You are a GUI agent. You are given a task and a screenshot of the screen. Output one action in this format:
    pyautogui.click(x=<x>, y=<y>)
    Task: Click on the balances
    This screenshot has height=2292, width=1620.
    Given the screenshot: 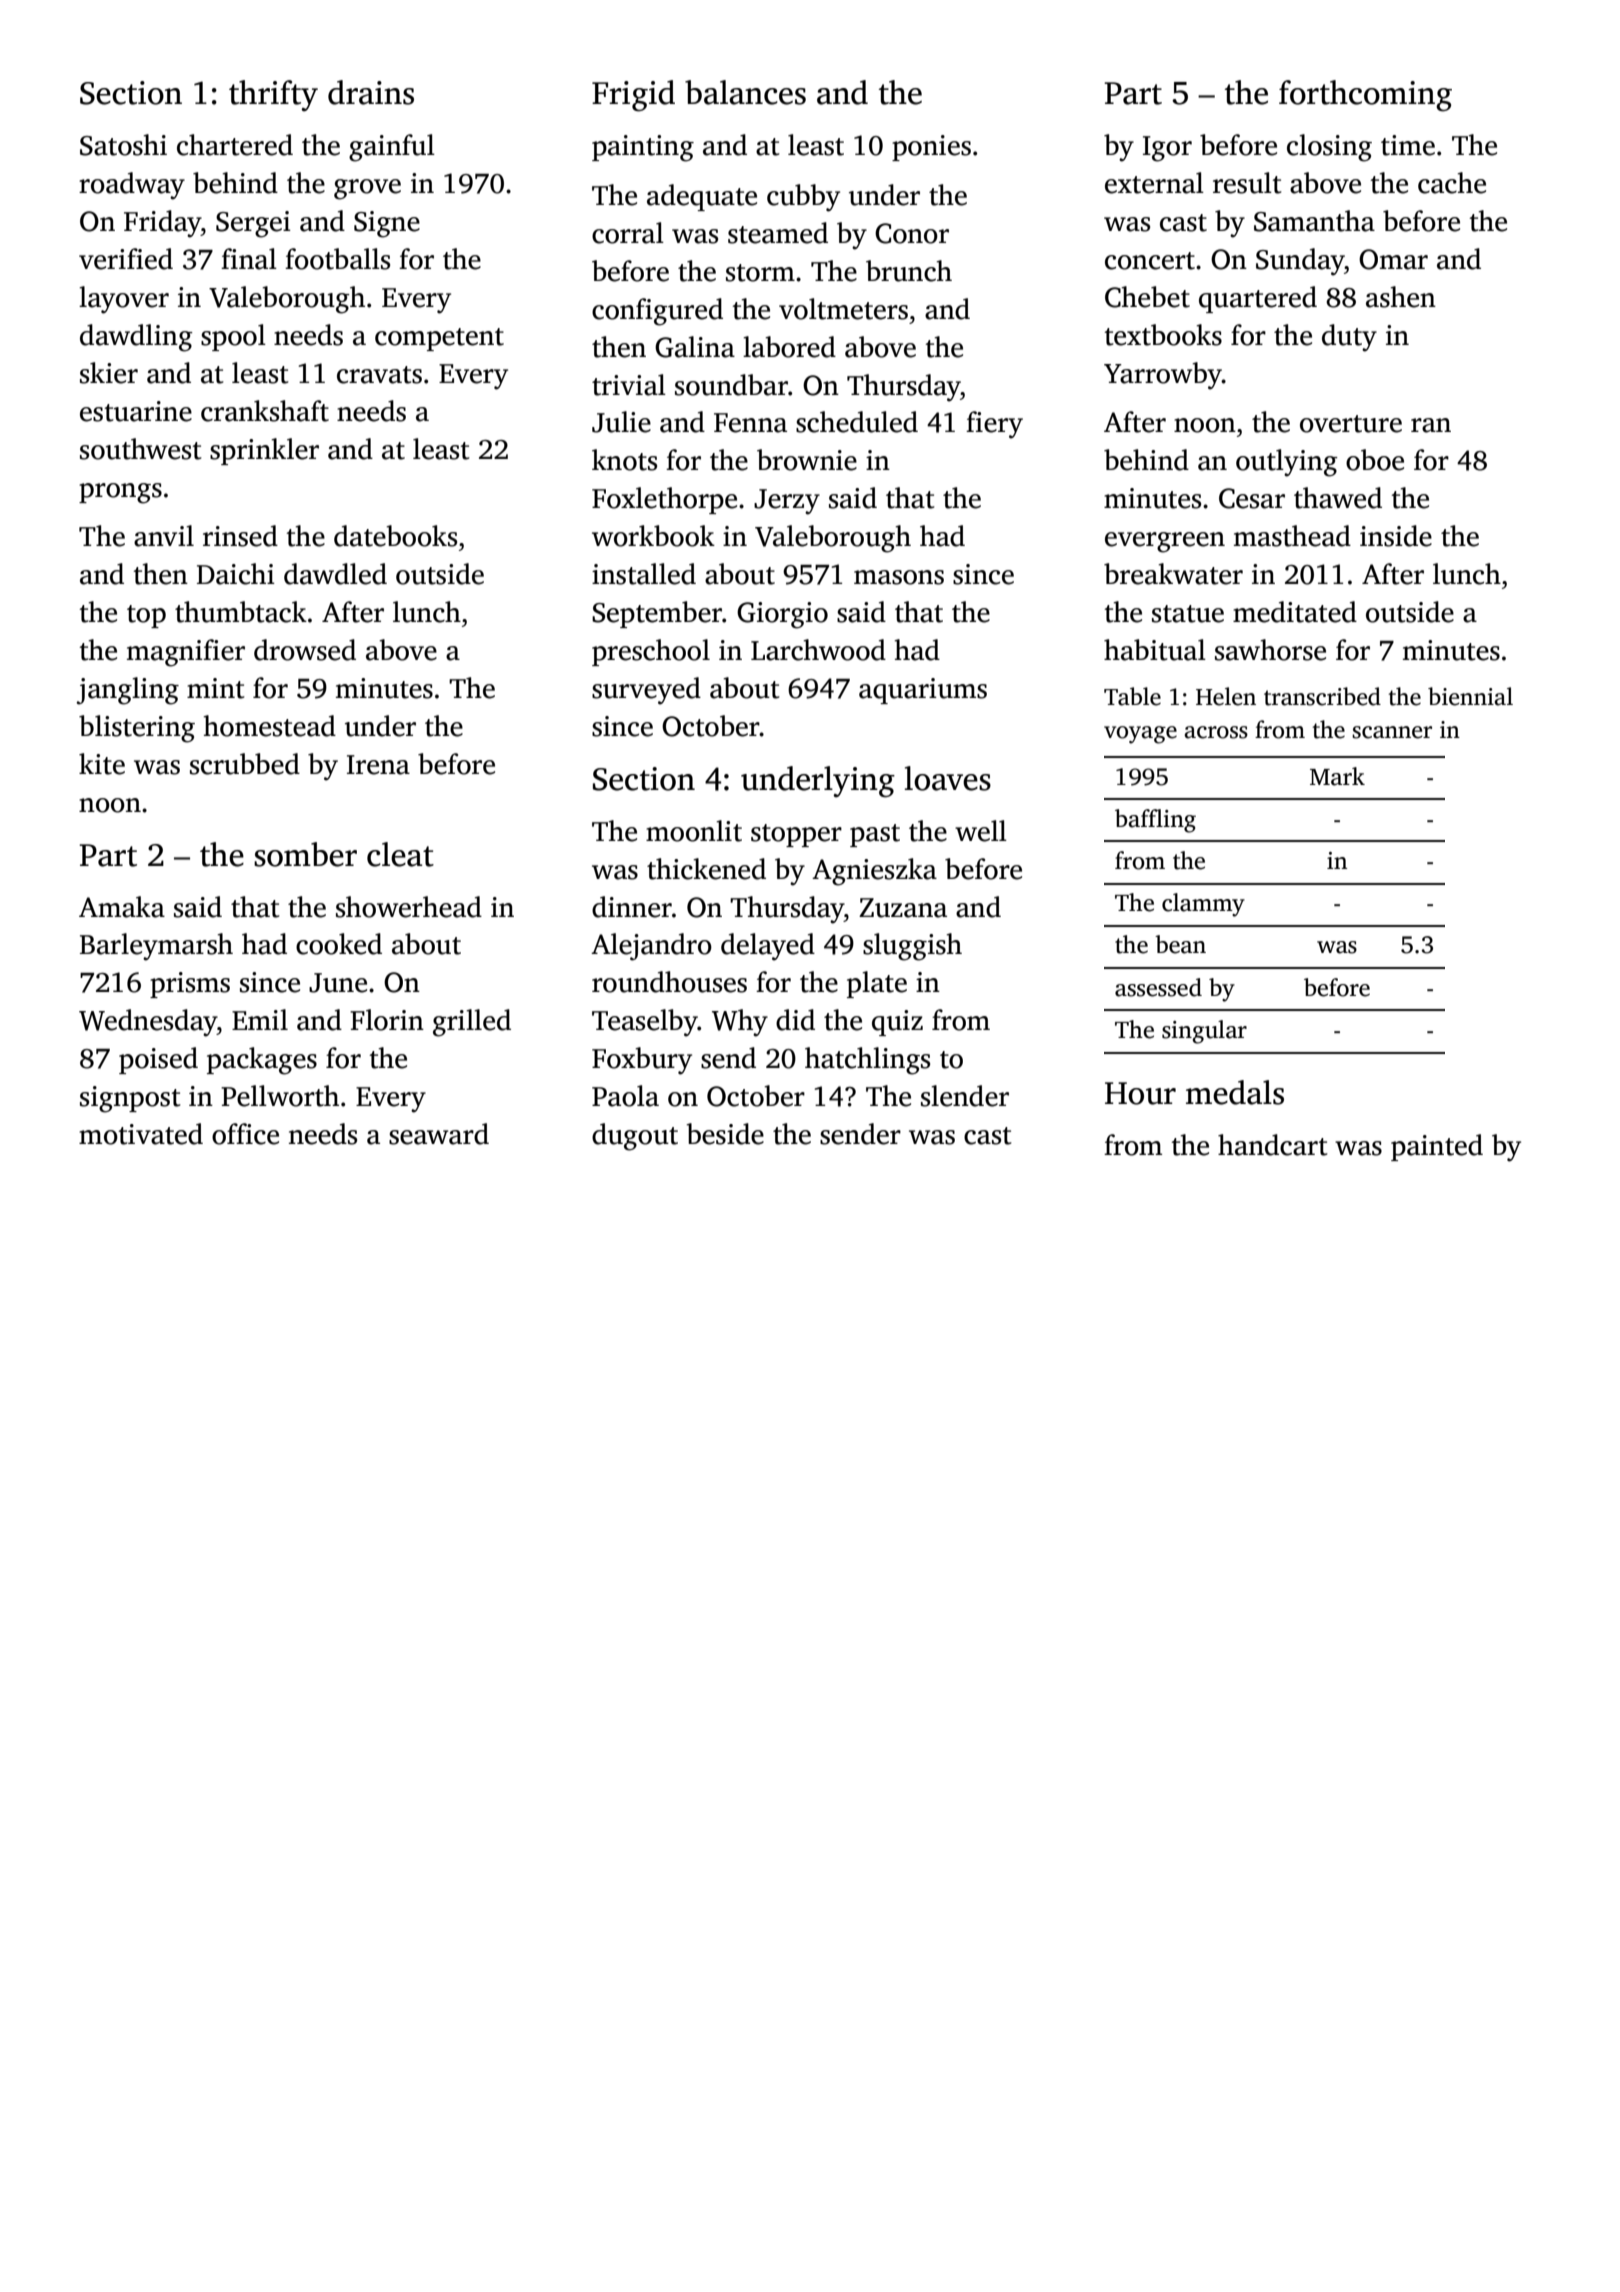 What is the action you would take?
    pyautogui.click(x=745, y=92)
